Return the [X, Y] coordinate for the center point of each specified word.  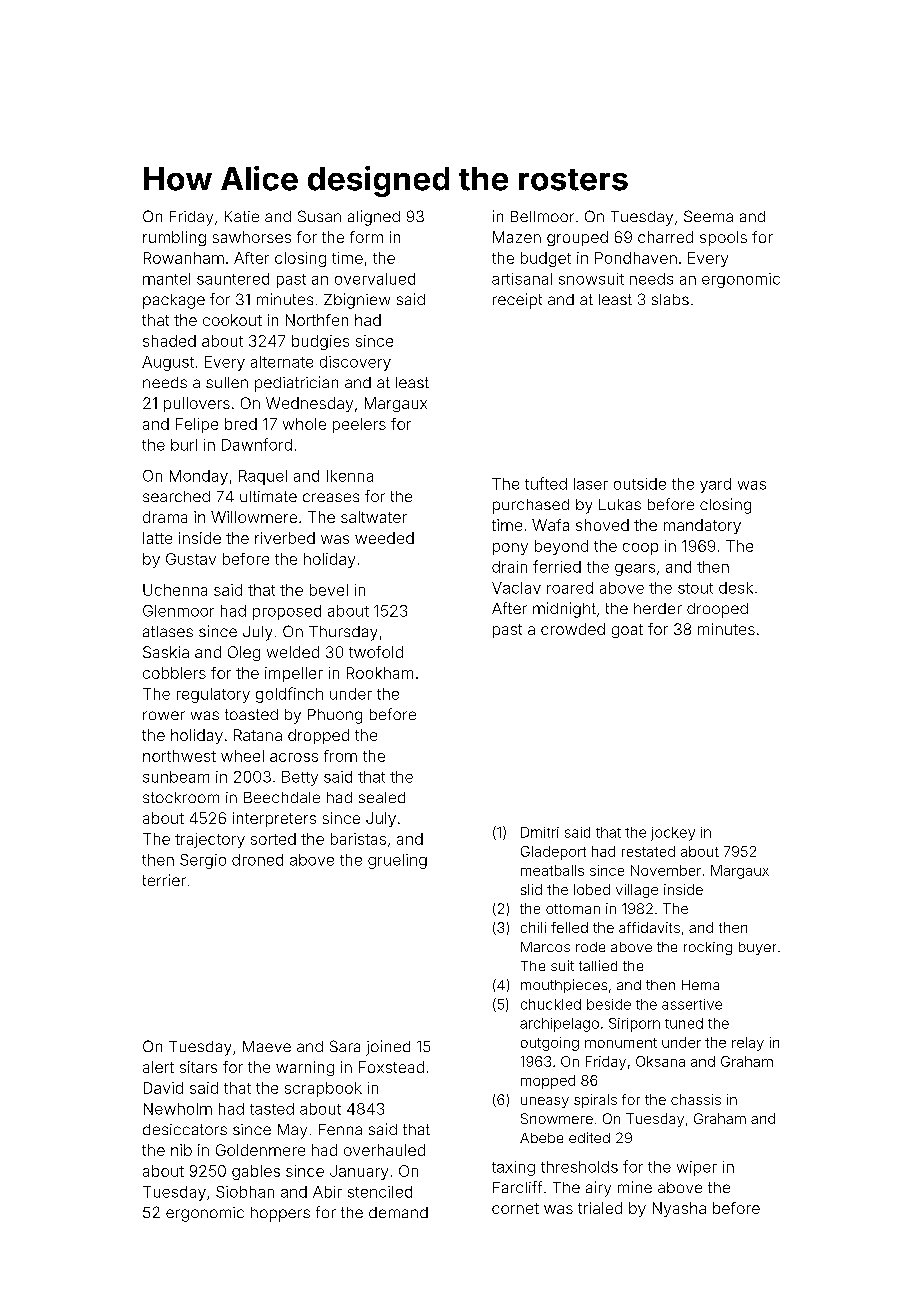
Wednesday [309, 404]
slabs [670, 299]
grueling [397, 861]
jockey [673, 834]
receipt [517, 301]
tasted [272, 1109]
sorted [273, 839]
